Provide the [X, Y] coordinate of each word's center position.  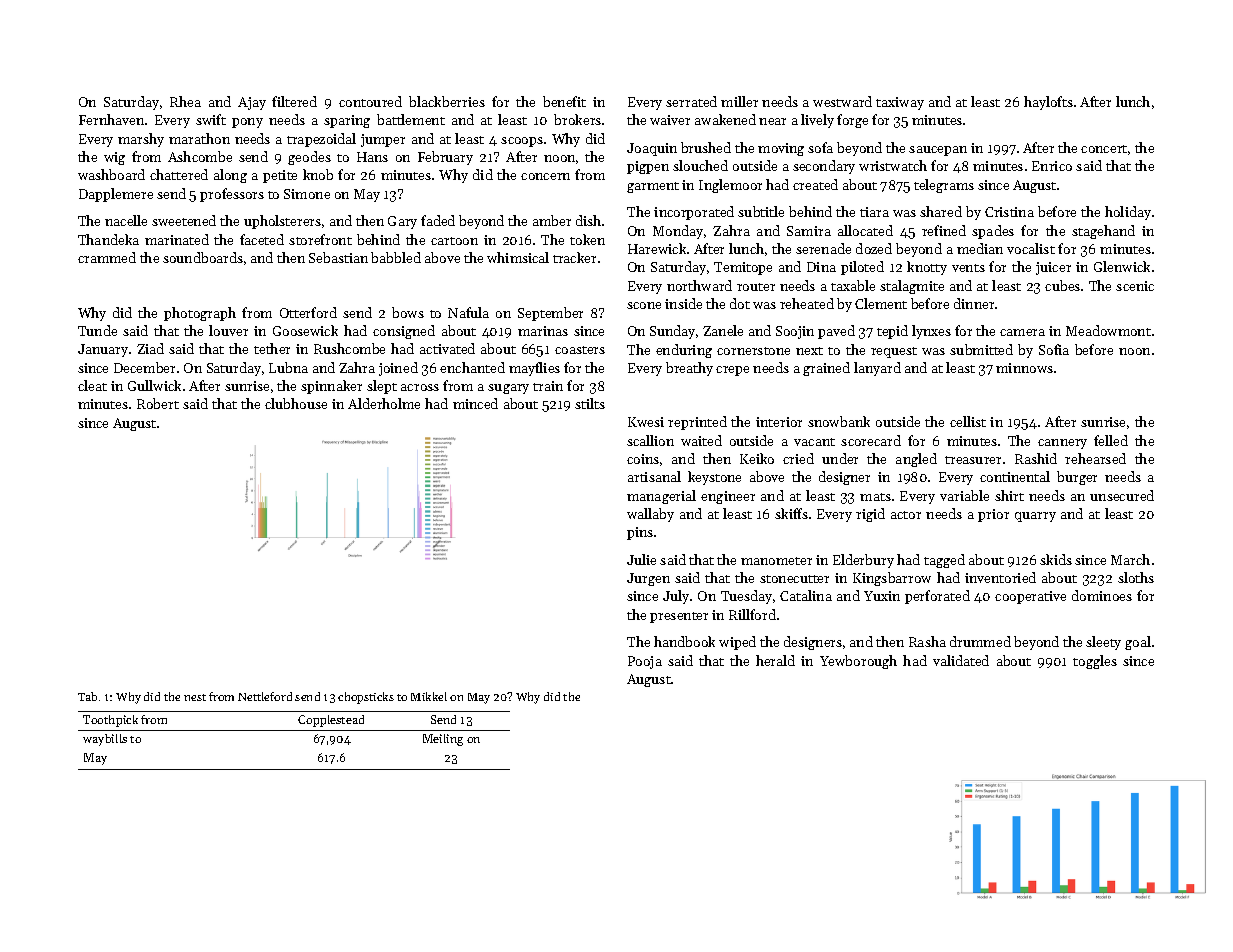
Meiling [443, 740]
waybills [105, 740]
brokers [577, 119]
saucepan [938, 151]
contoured [370, 101]
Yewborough [858, 662]
